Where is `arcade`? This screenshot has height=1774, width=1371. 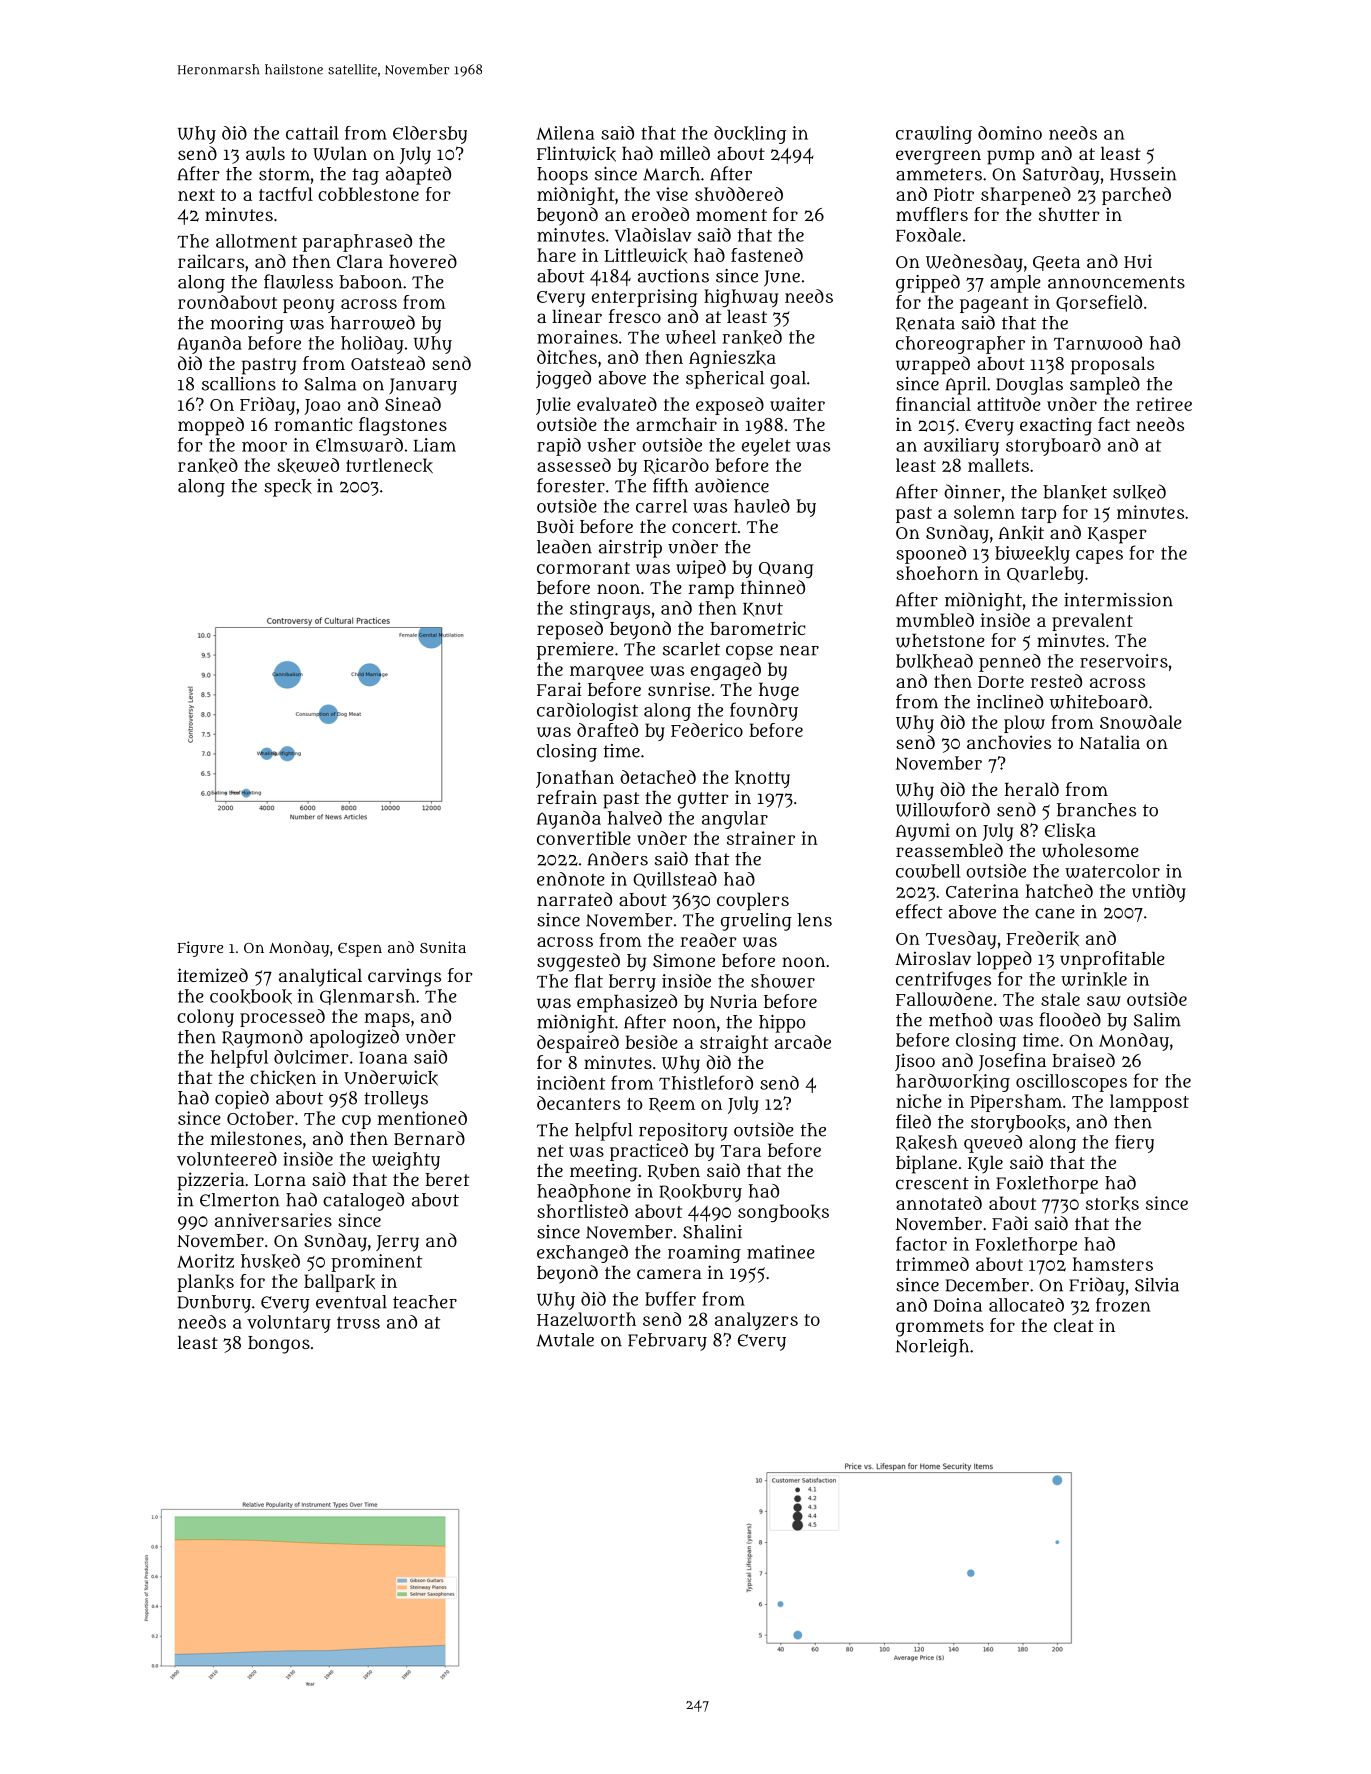 arcade is located at coordinates (803, 1042).
